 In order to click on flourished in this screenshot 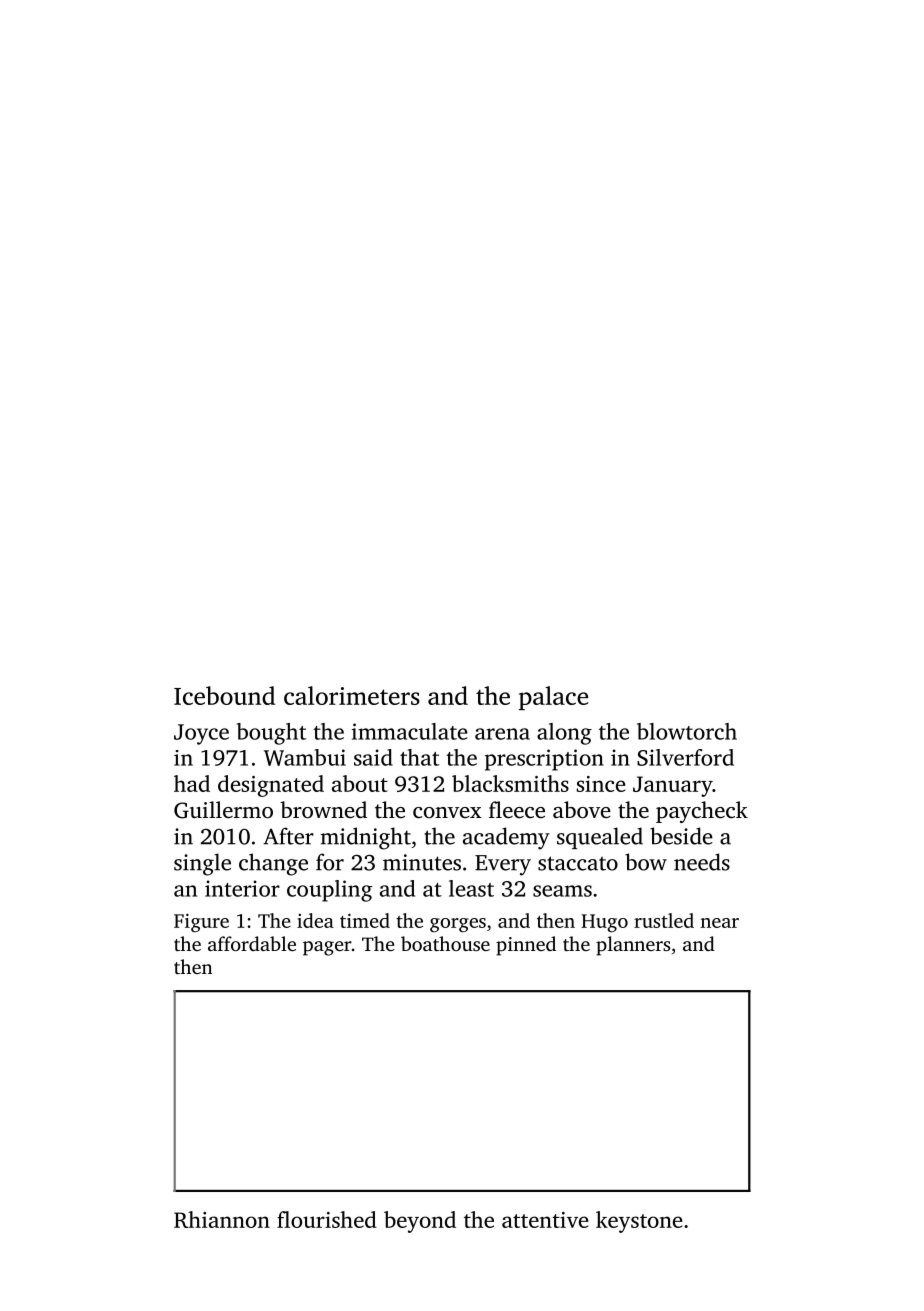, I will do `click(327, 1219)`.
